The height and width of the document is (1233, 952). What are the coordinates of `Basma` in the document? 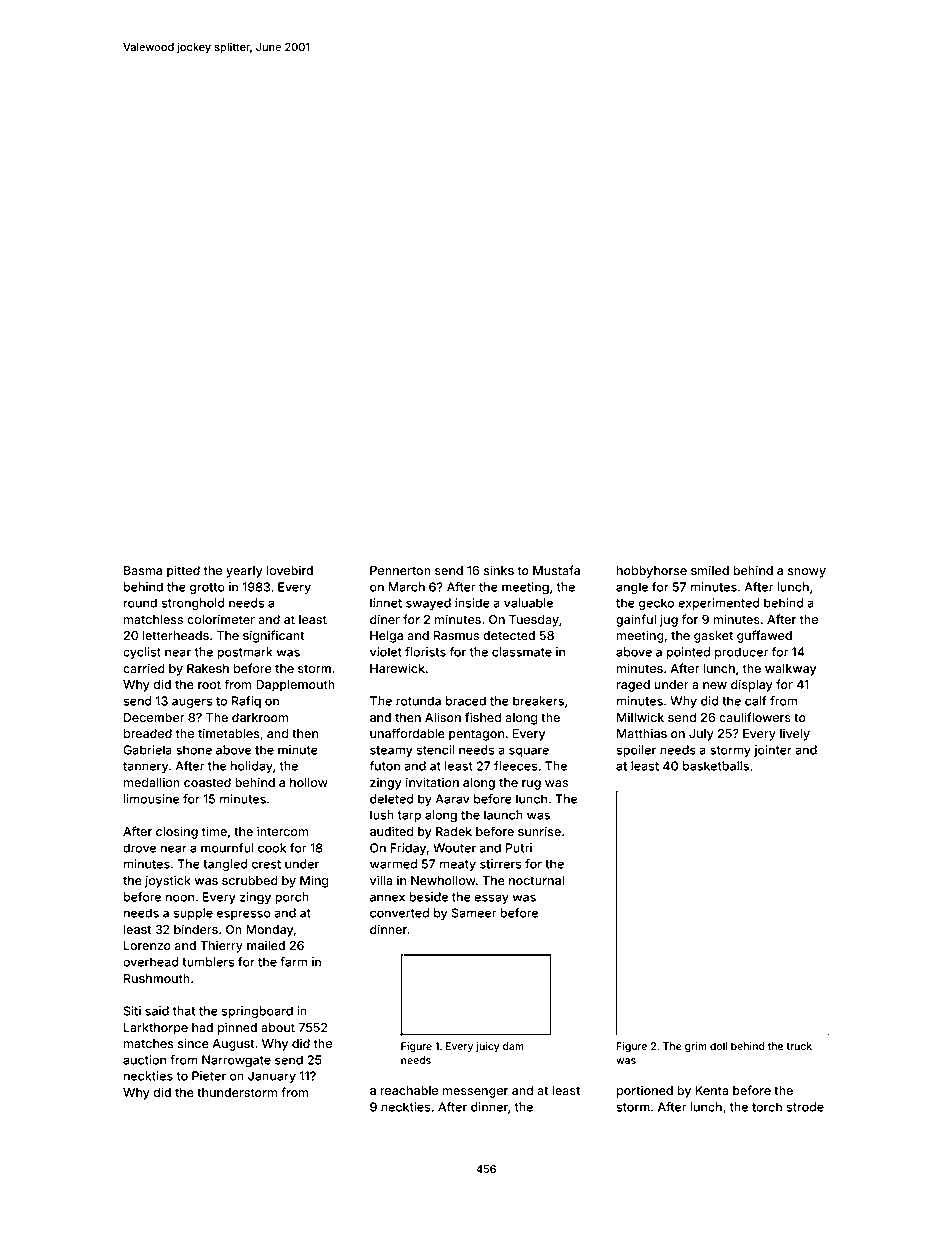 It's located at (143, 570).
